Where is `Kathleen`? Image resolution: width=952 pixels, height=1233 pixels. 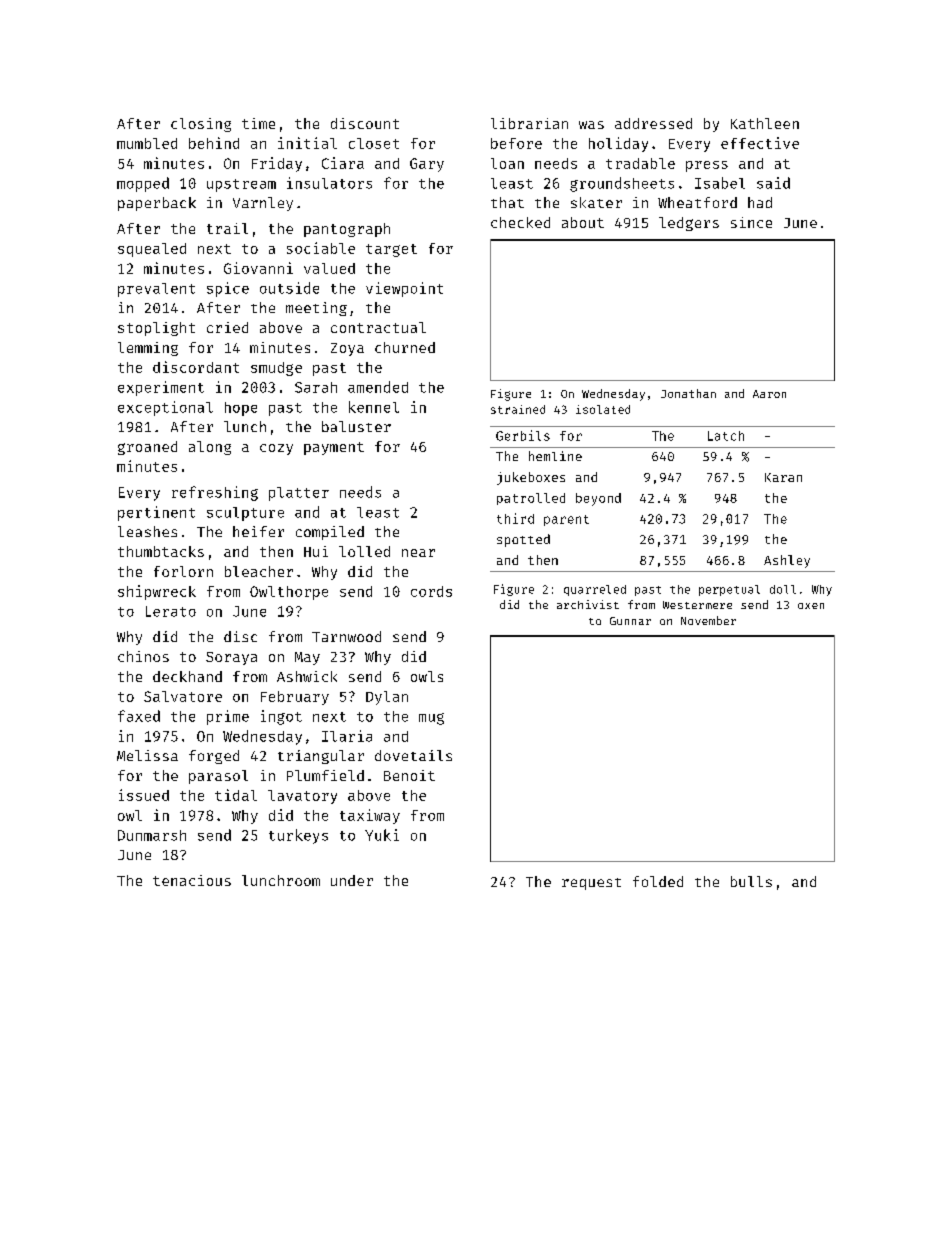
Kathleen is located at coordinates (765, 123).
